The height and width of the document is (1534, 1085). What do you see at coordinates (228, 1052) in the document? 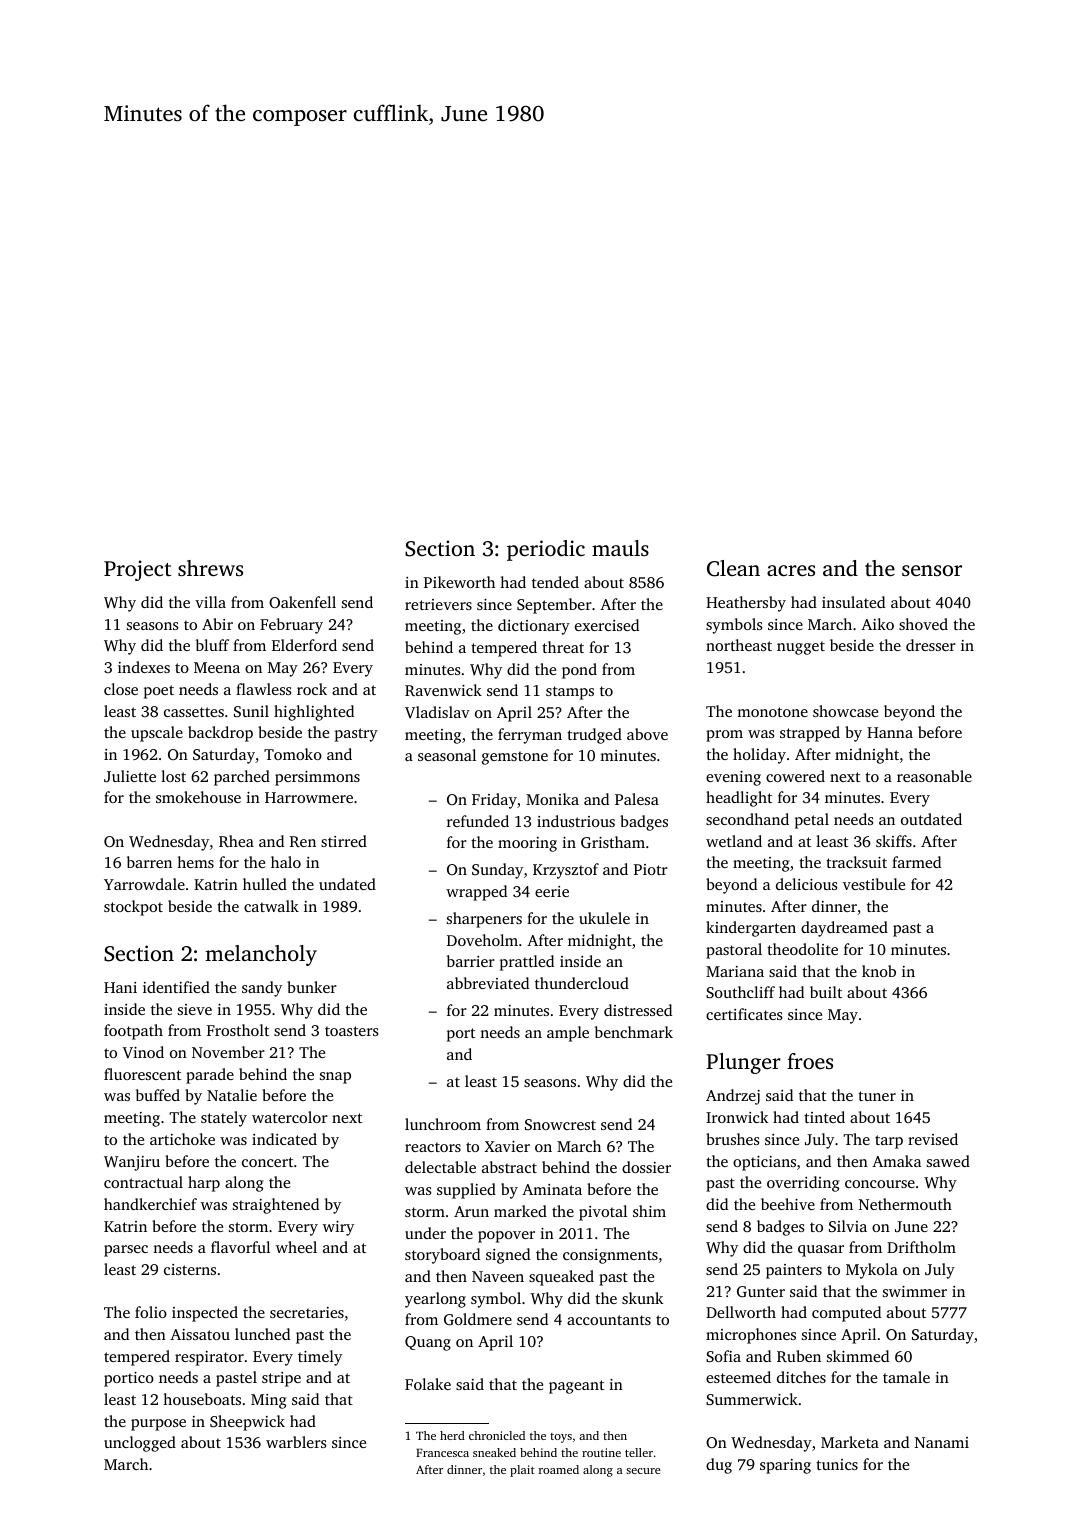
I see `November` at bounding box center [228, 1052].
